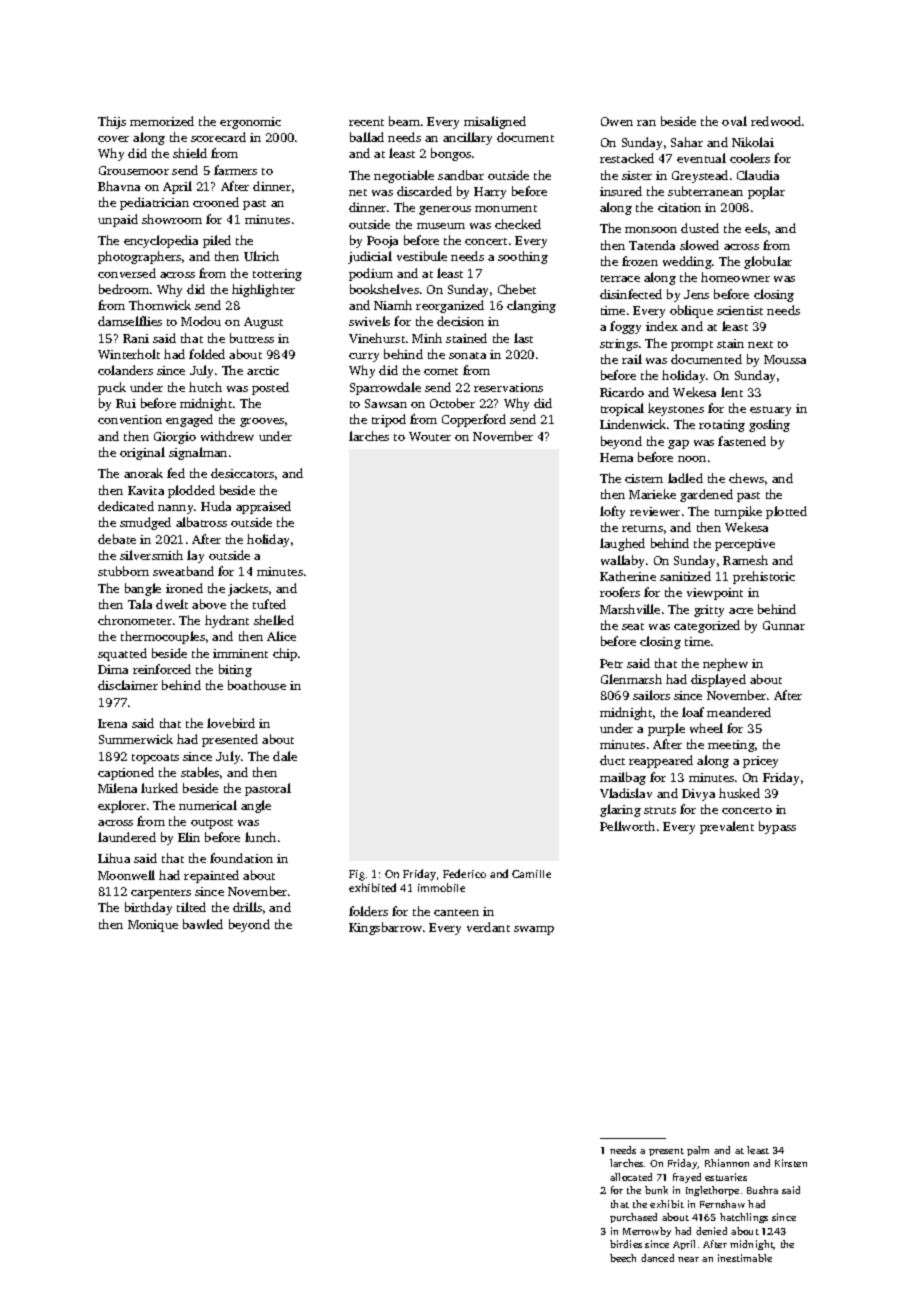  Describe the element at coordinates (114, 858) in the screenshot. I see `Lihua` at that location.
